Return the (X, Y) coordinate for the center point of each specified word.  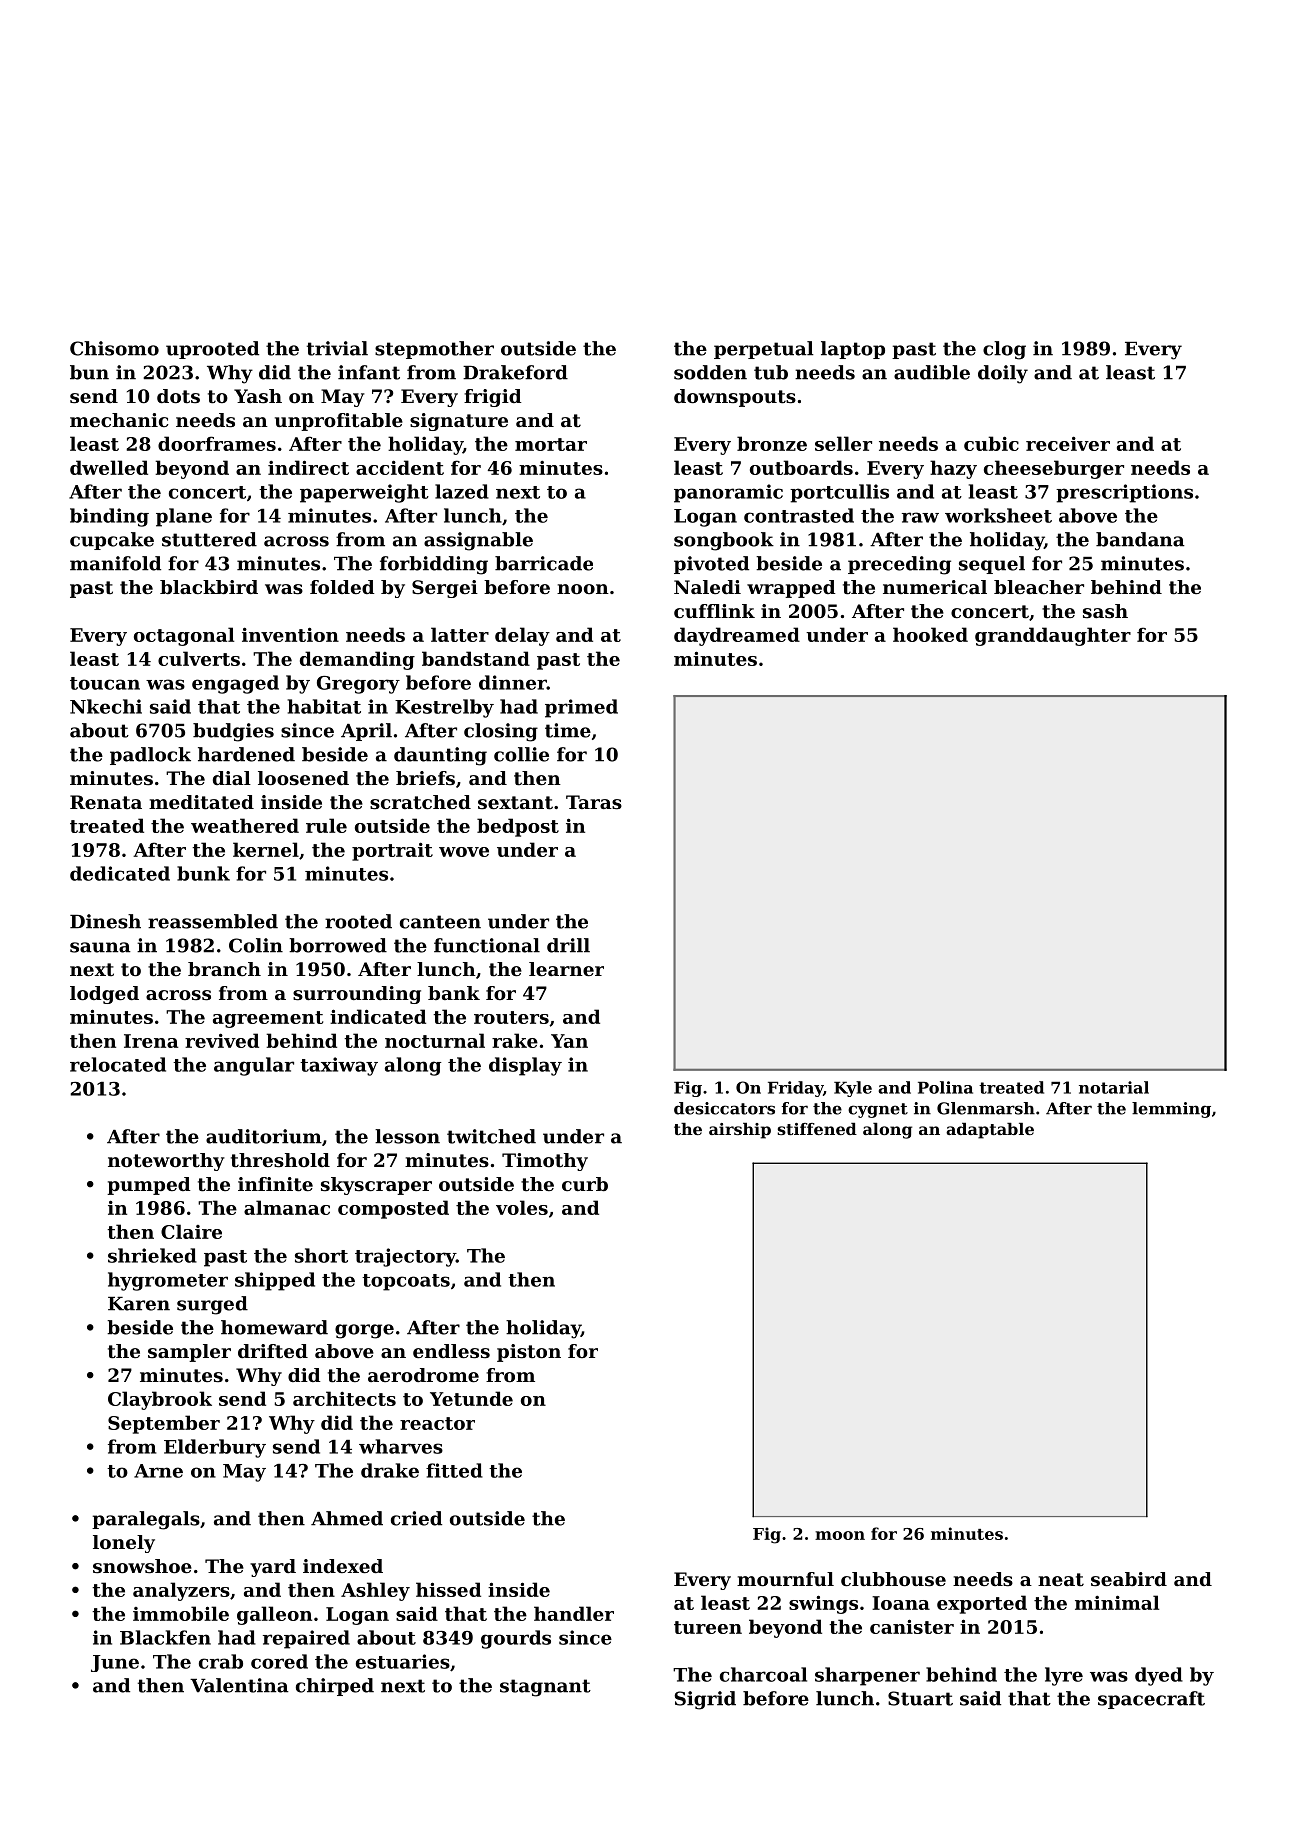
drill (568, 945)
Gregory (358, 685)
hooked (930, 634)
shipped (275, 1281)
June (115, 1663)
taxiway (339, 1066)
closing (501, 732)
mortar (551, 444)
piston (529, 1353)
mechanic (119, 420)
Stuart (920, 1698)
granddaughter (1053, 636)
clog (1004, 350)
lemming (1171, 1110)
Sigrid (705, 1700)
